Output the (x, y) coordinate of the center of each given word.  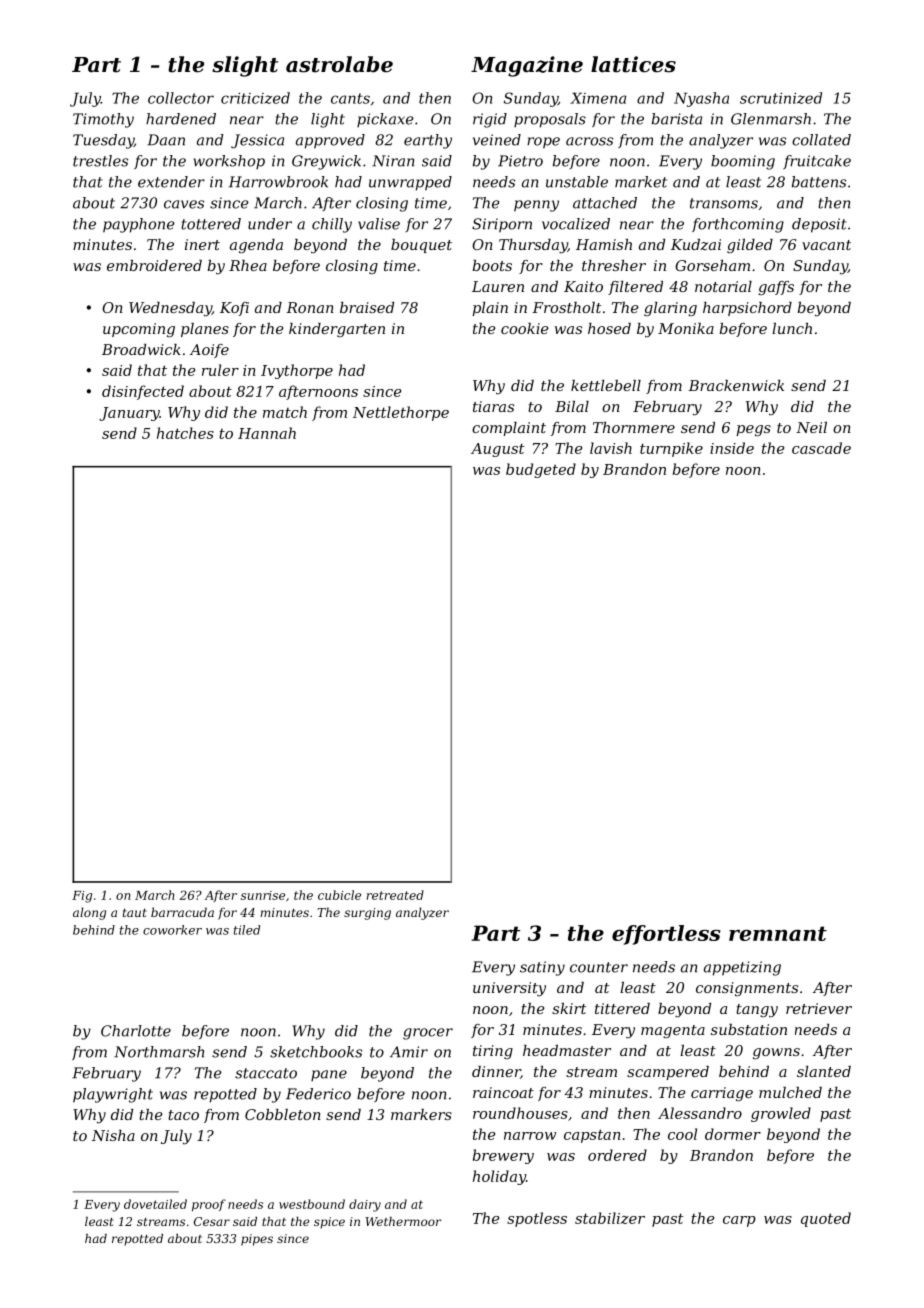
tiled (247, 930)
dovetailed (155, 1204)
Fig (82, 897)
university (509, 989)
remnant (778, 933)
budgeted (541, 470)
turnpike (671, 449)
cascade (821, 448)
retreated (395, 895)
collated (821, 140)
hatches (185, 433)
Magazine (527, 66)
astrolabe (339, 64)
